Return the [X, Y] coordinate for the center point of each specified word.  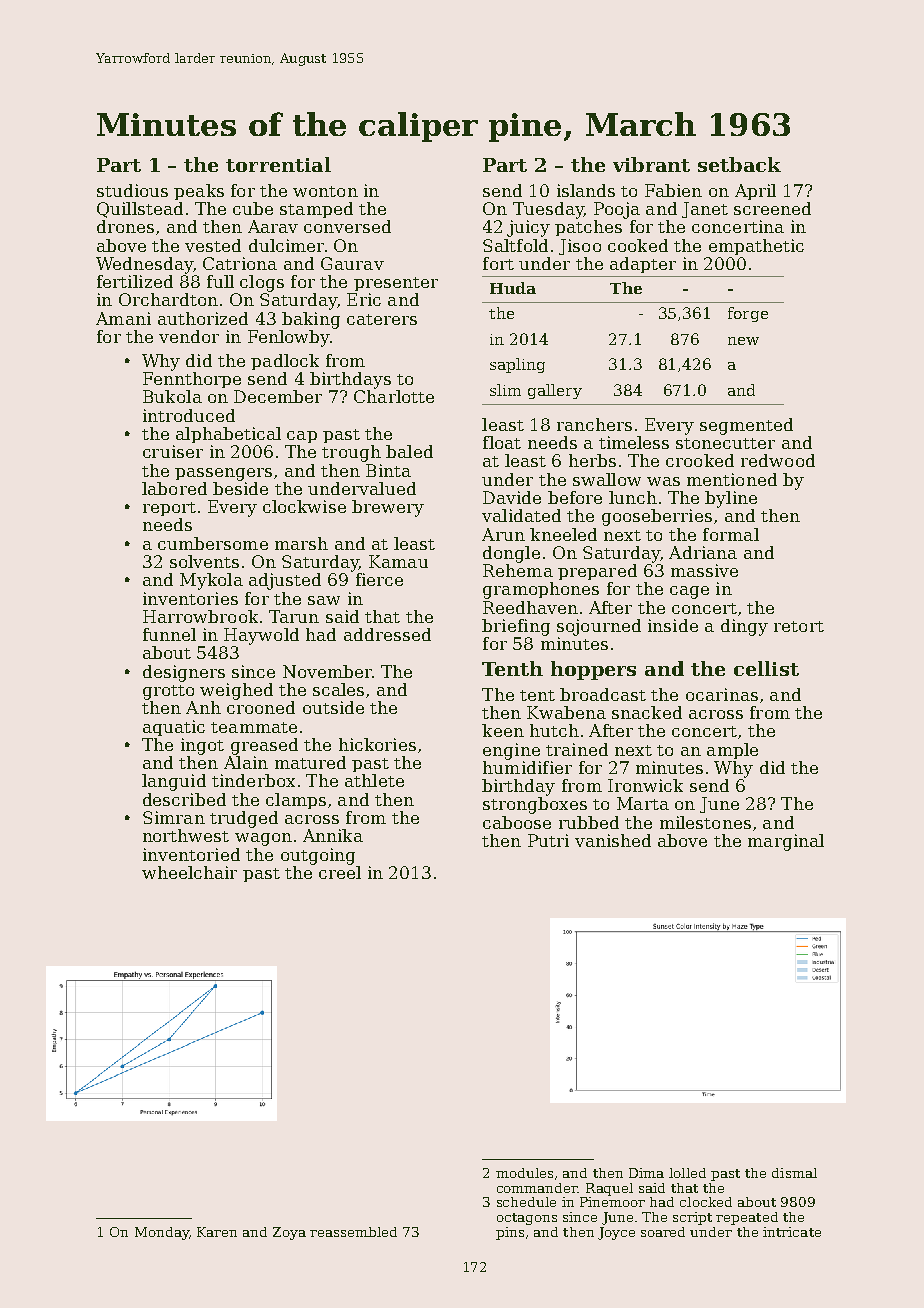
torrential [278, 164]
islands [586, 190]
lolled [687, 1173]
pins [510, 1233]
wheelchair [189, 872]
